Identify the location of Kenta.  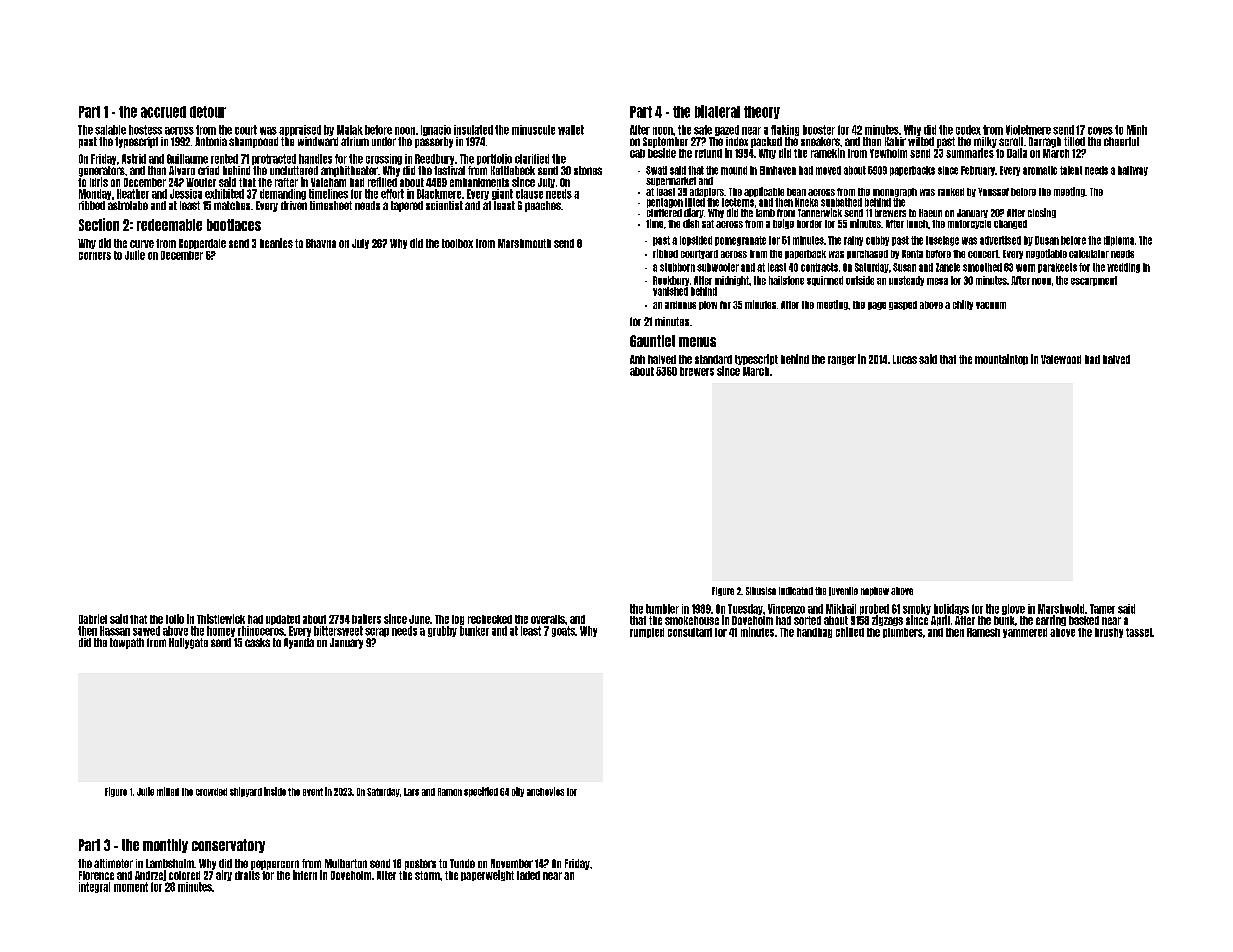
(912, 254).
